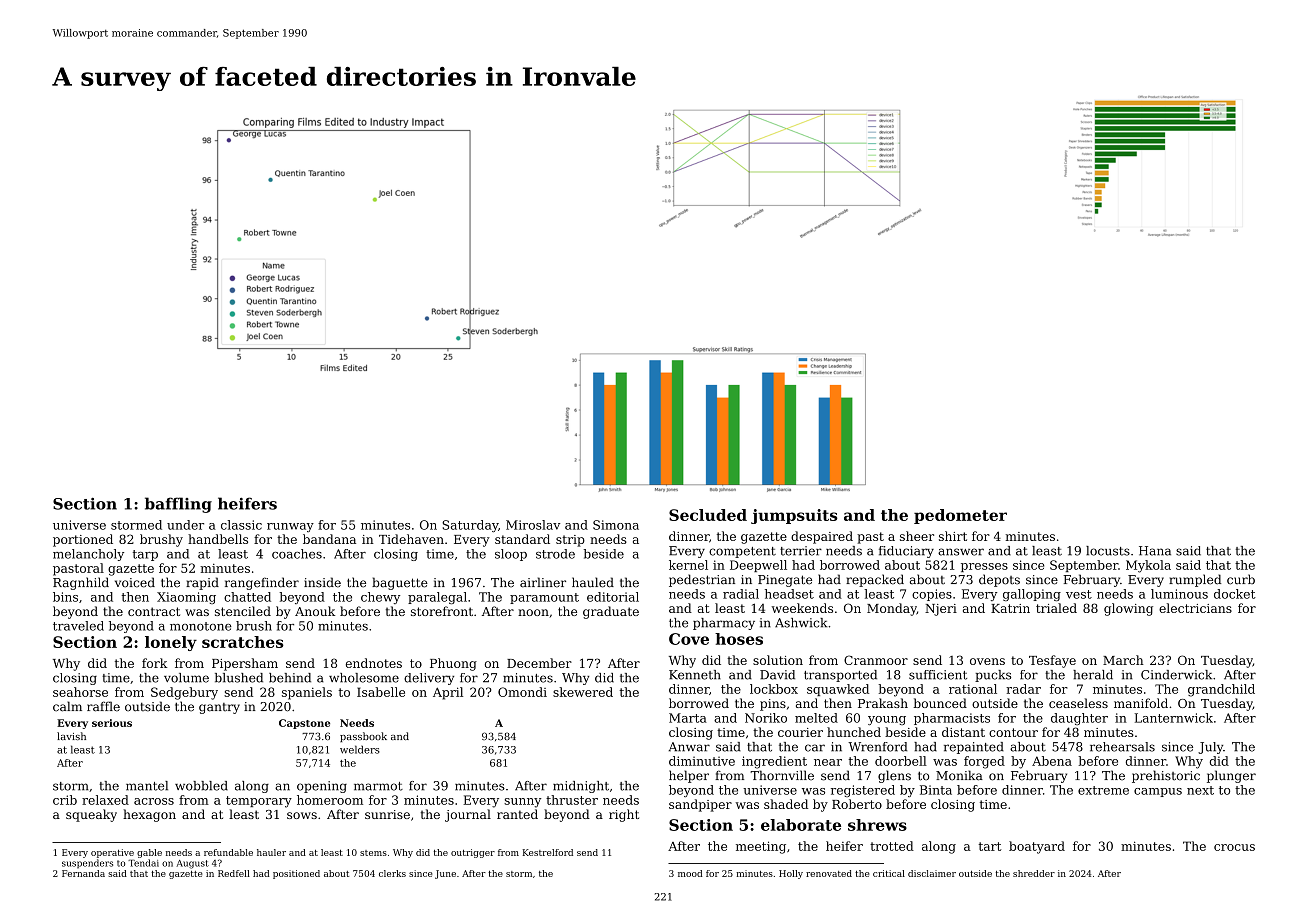 The image size is (1308, 924). I want to click on rehearsals, so click(1122, 747).
